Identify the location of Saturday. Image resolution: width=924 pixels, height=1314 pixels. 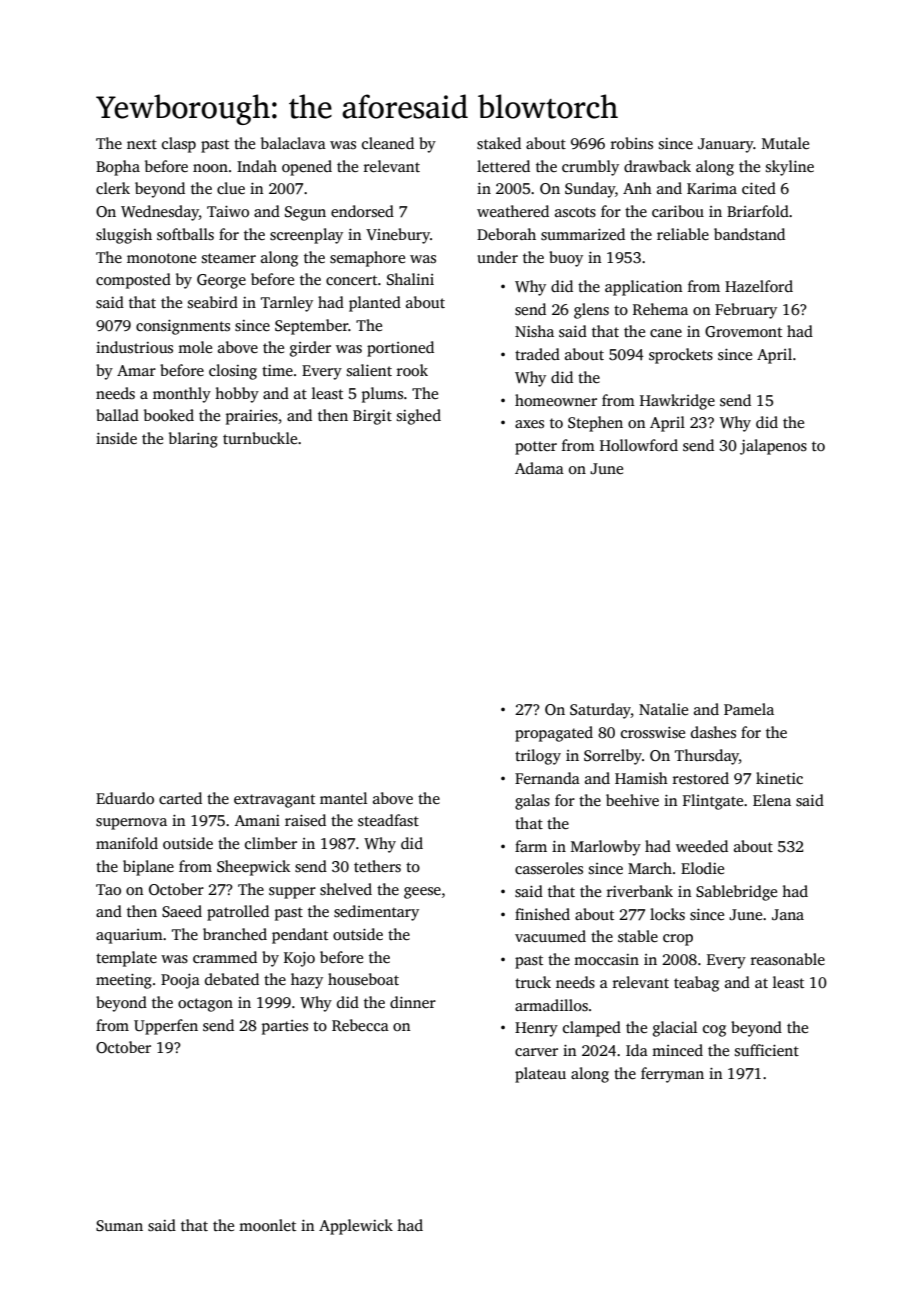
(600, 711).
